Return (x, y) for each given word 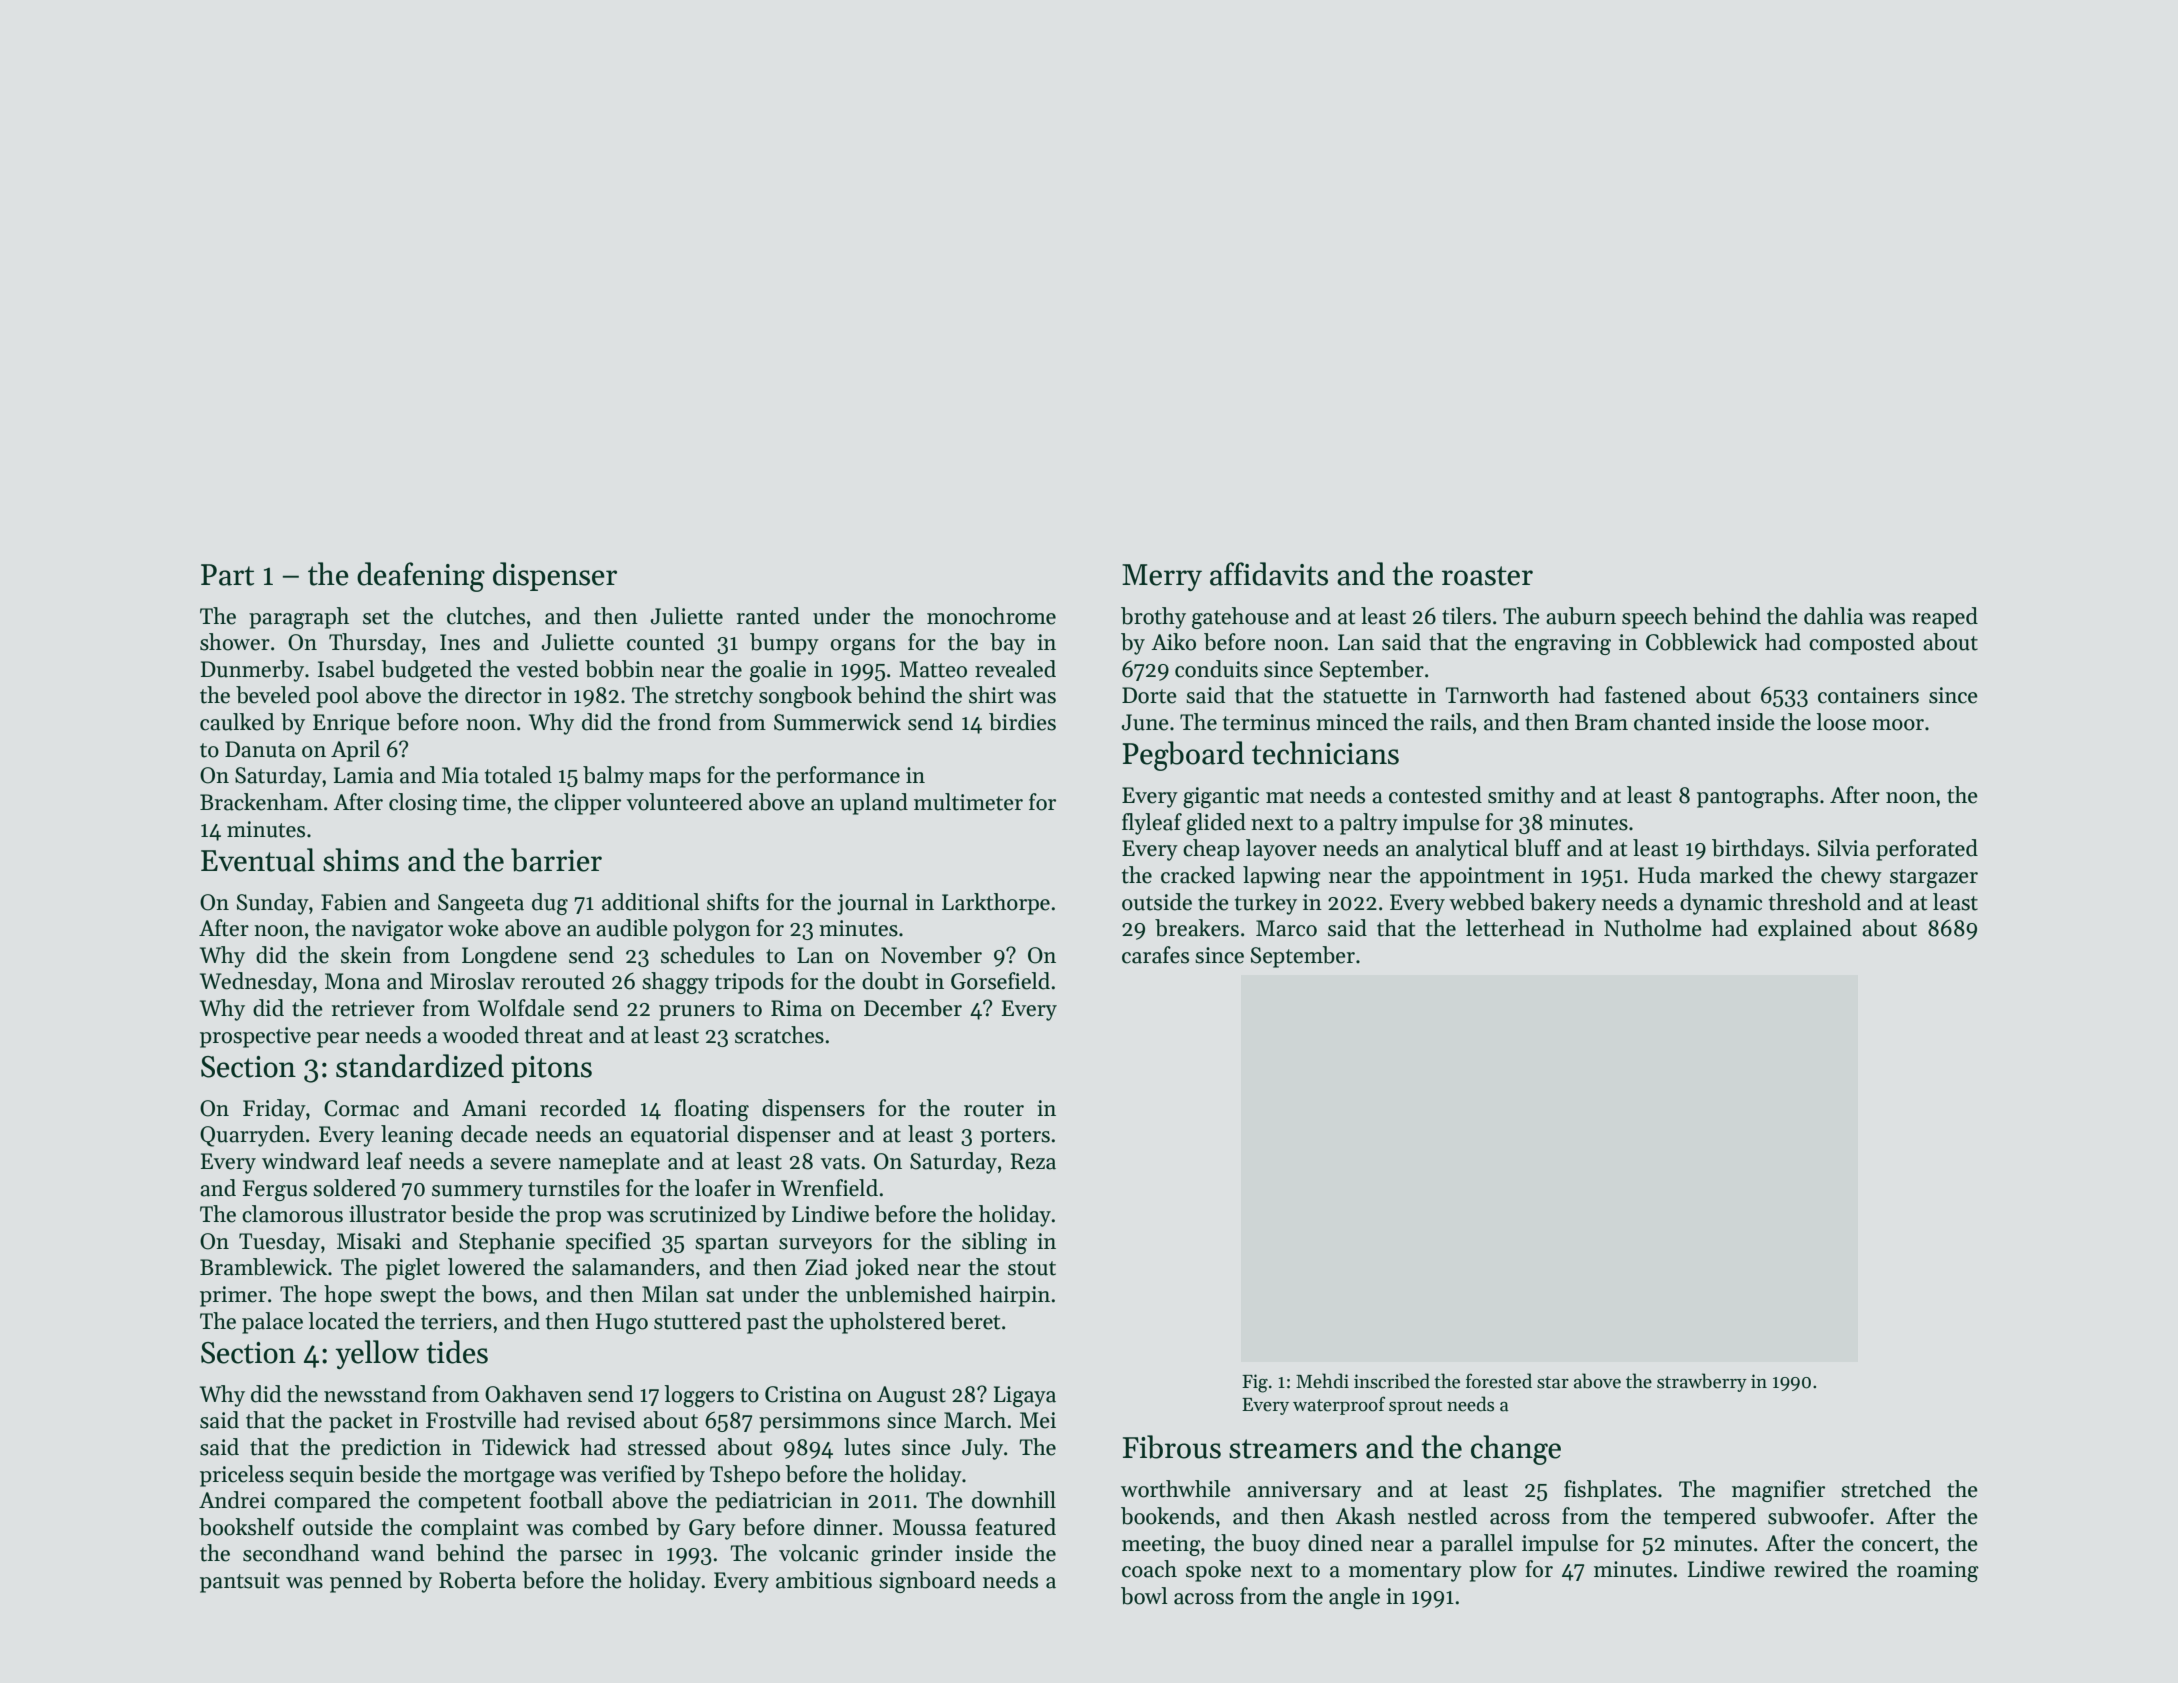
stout (1032, 1268)
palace (272, 1323)
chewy (1851, 877)
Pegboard (1183, 756)
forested (1499, 1381)
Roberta (477, 1580)
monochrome (991, 616)
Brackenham (261, 802)
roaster (1487, 576)
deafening (421, 577)
